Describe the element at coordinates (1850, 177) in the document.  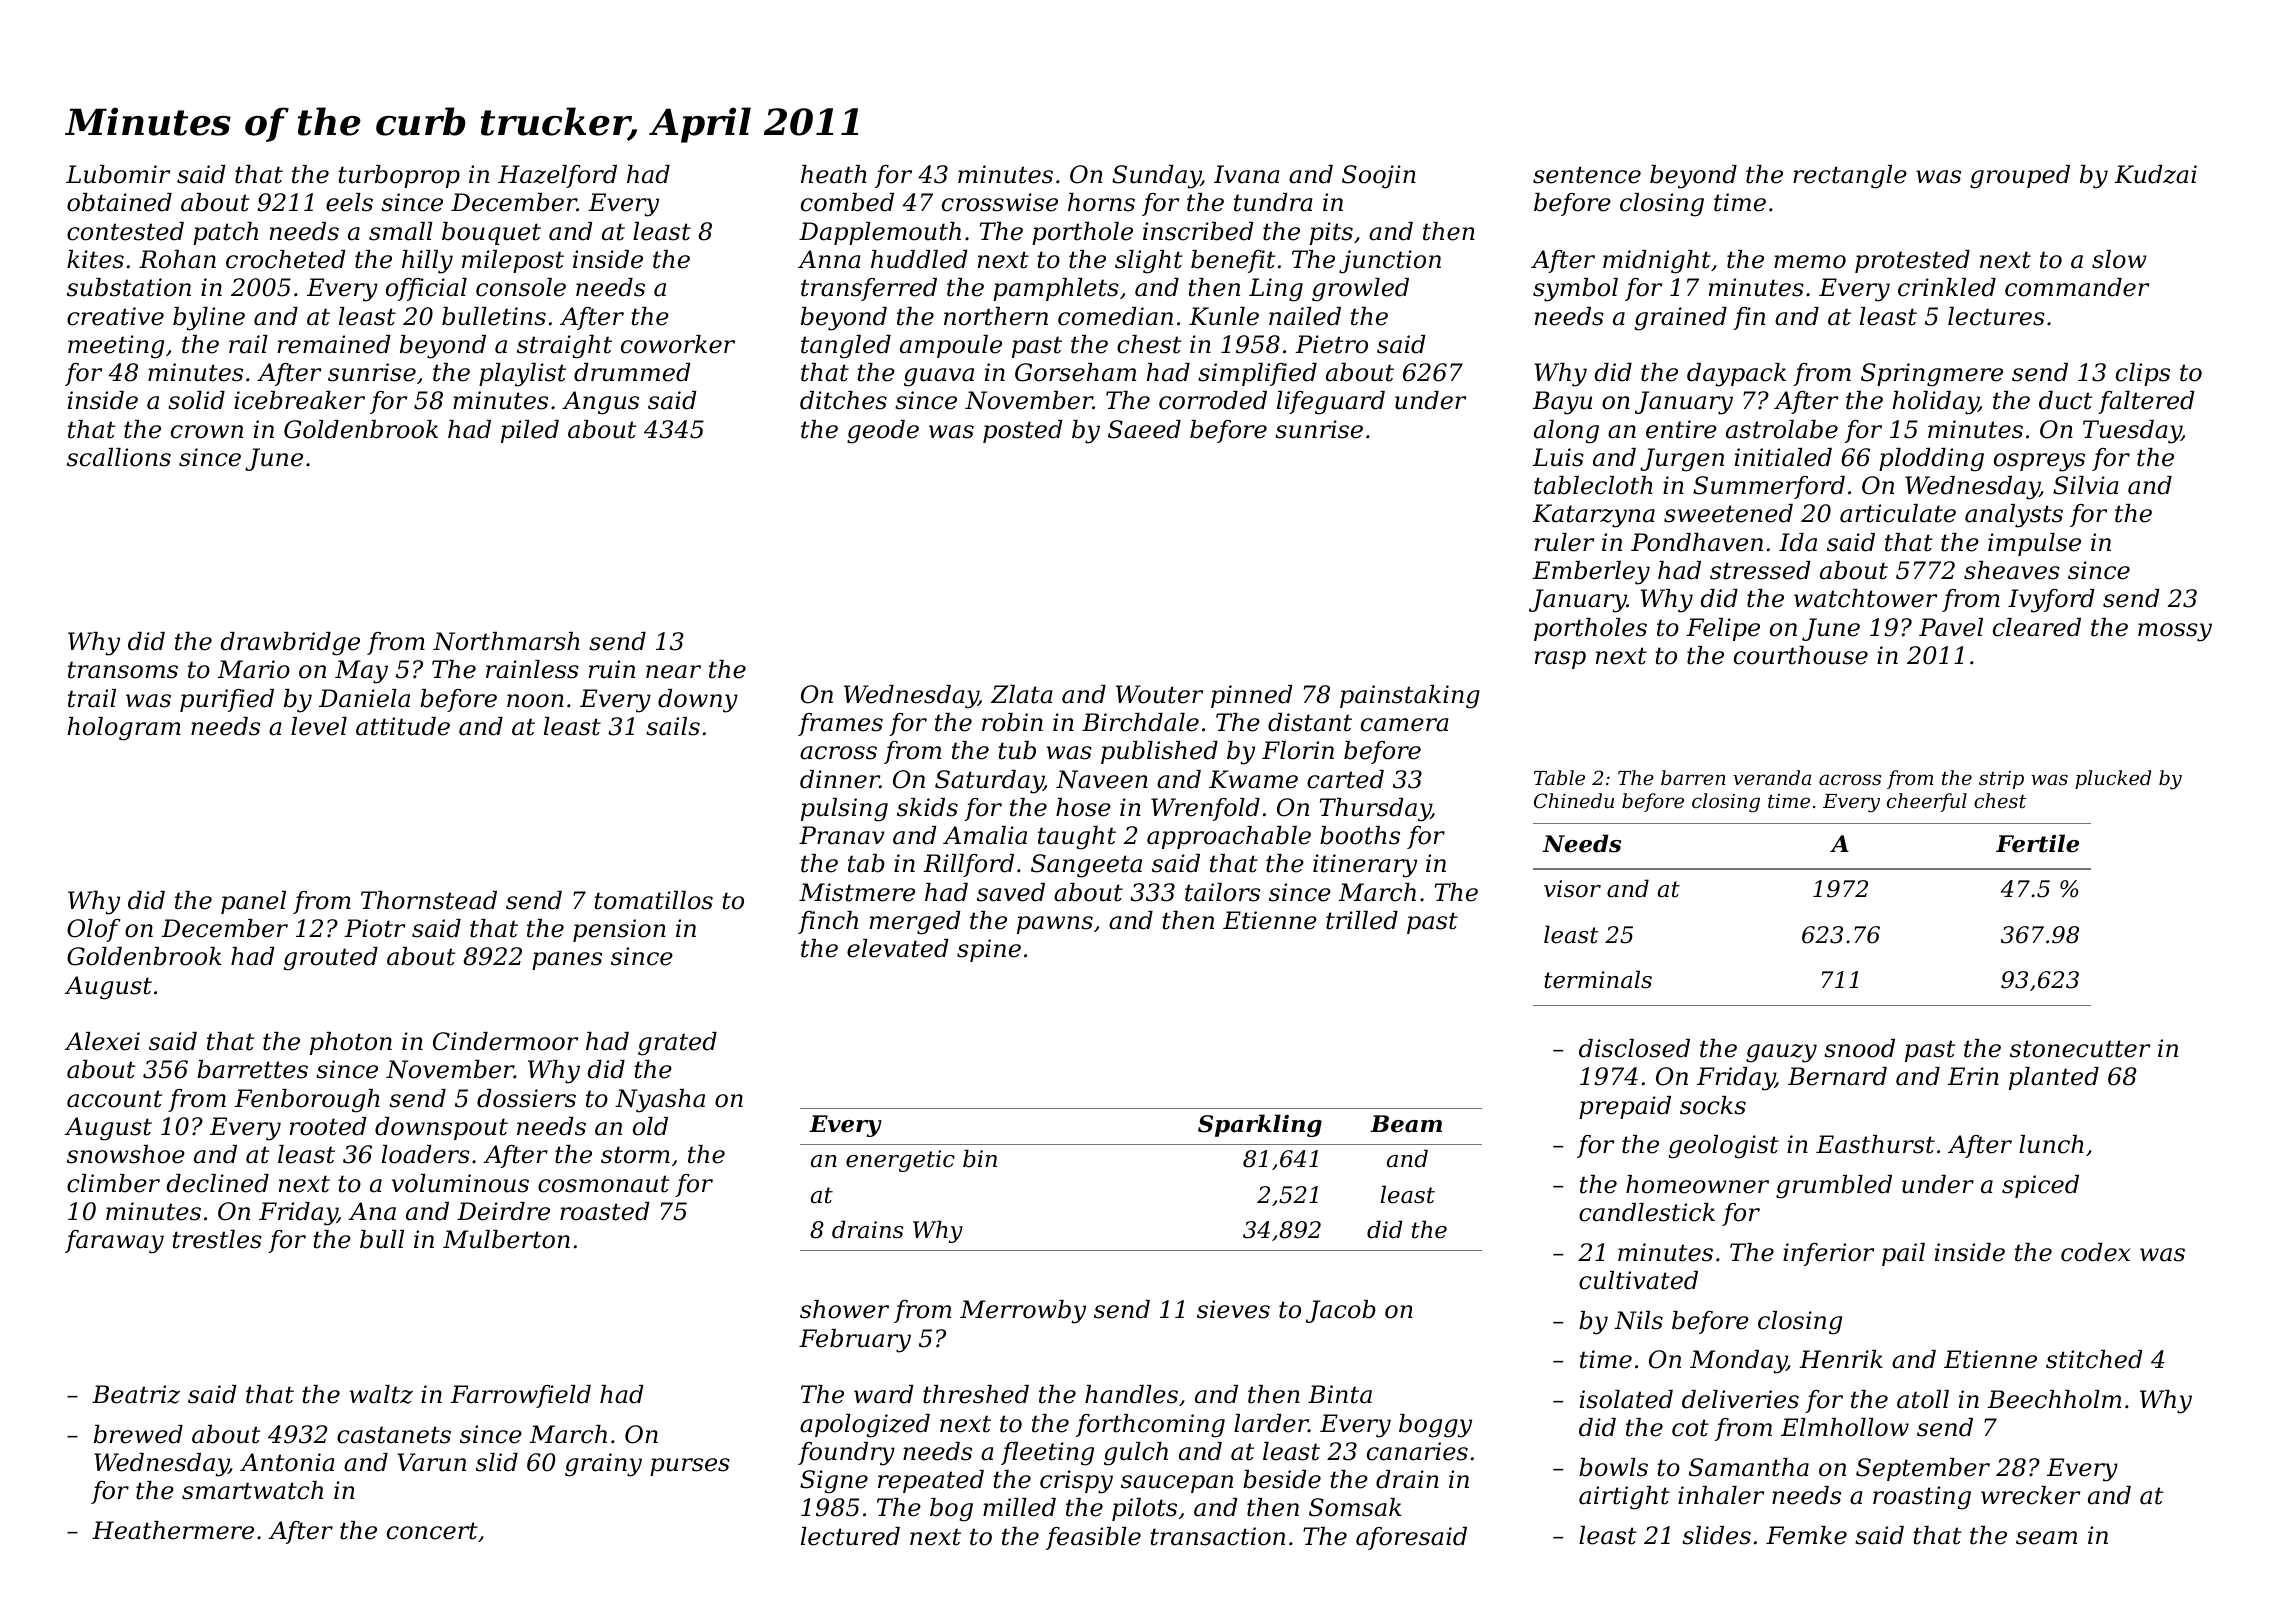
I see `rectangle` at that location.
